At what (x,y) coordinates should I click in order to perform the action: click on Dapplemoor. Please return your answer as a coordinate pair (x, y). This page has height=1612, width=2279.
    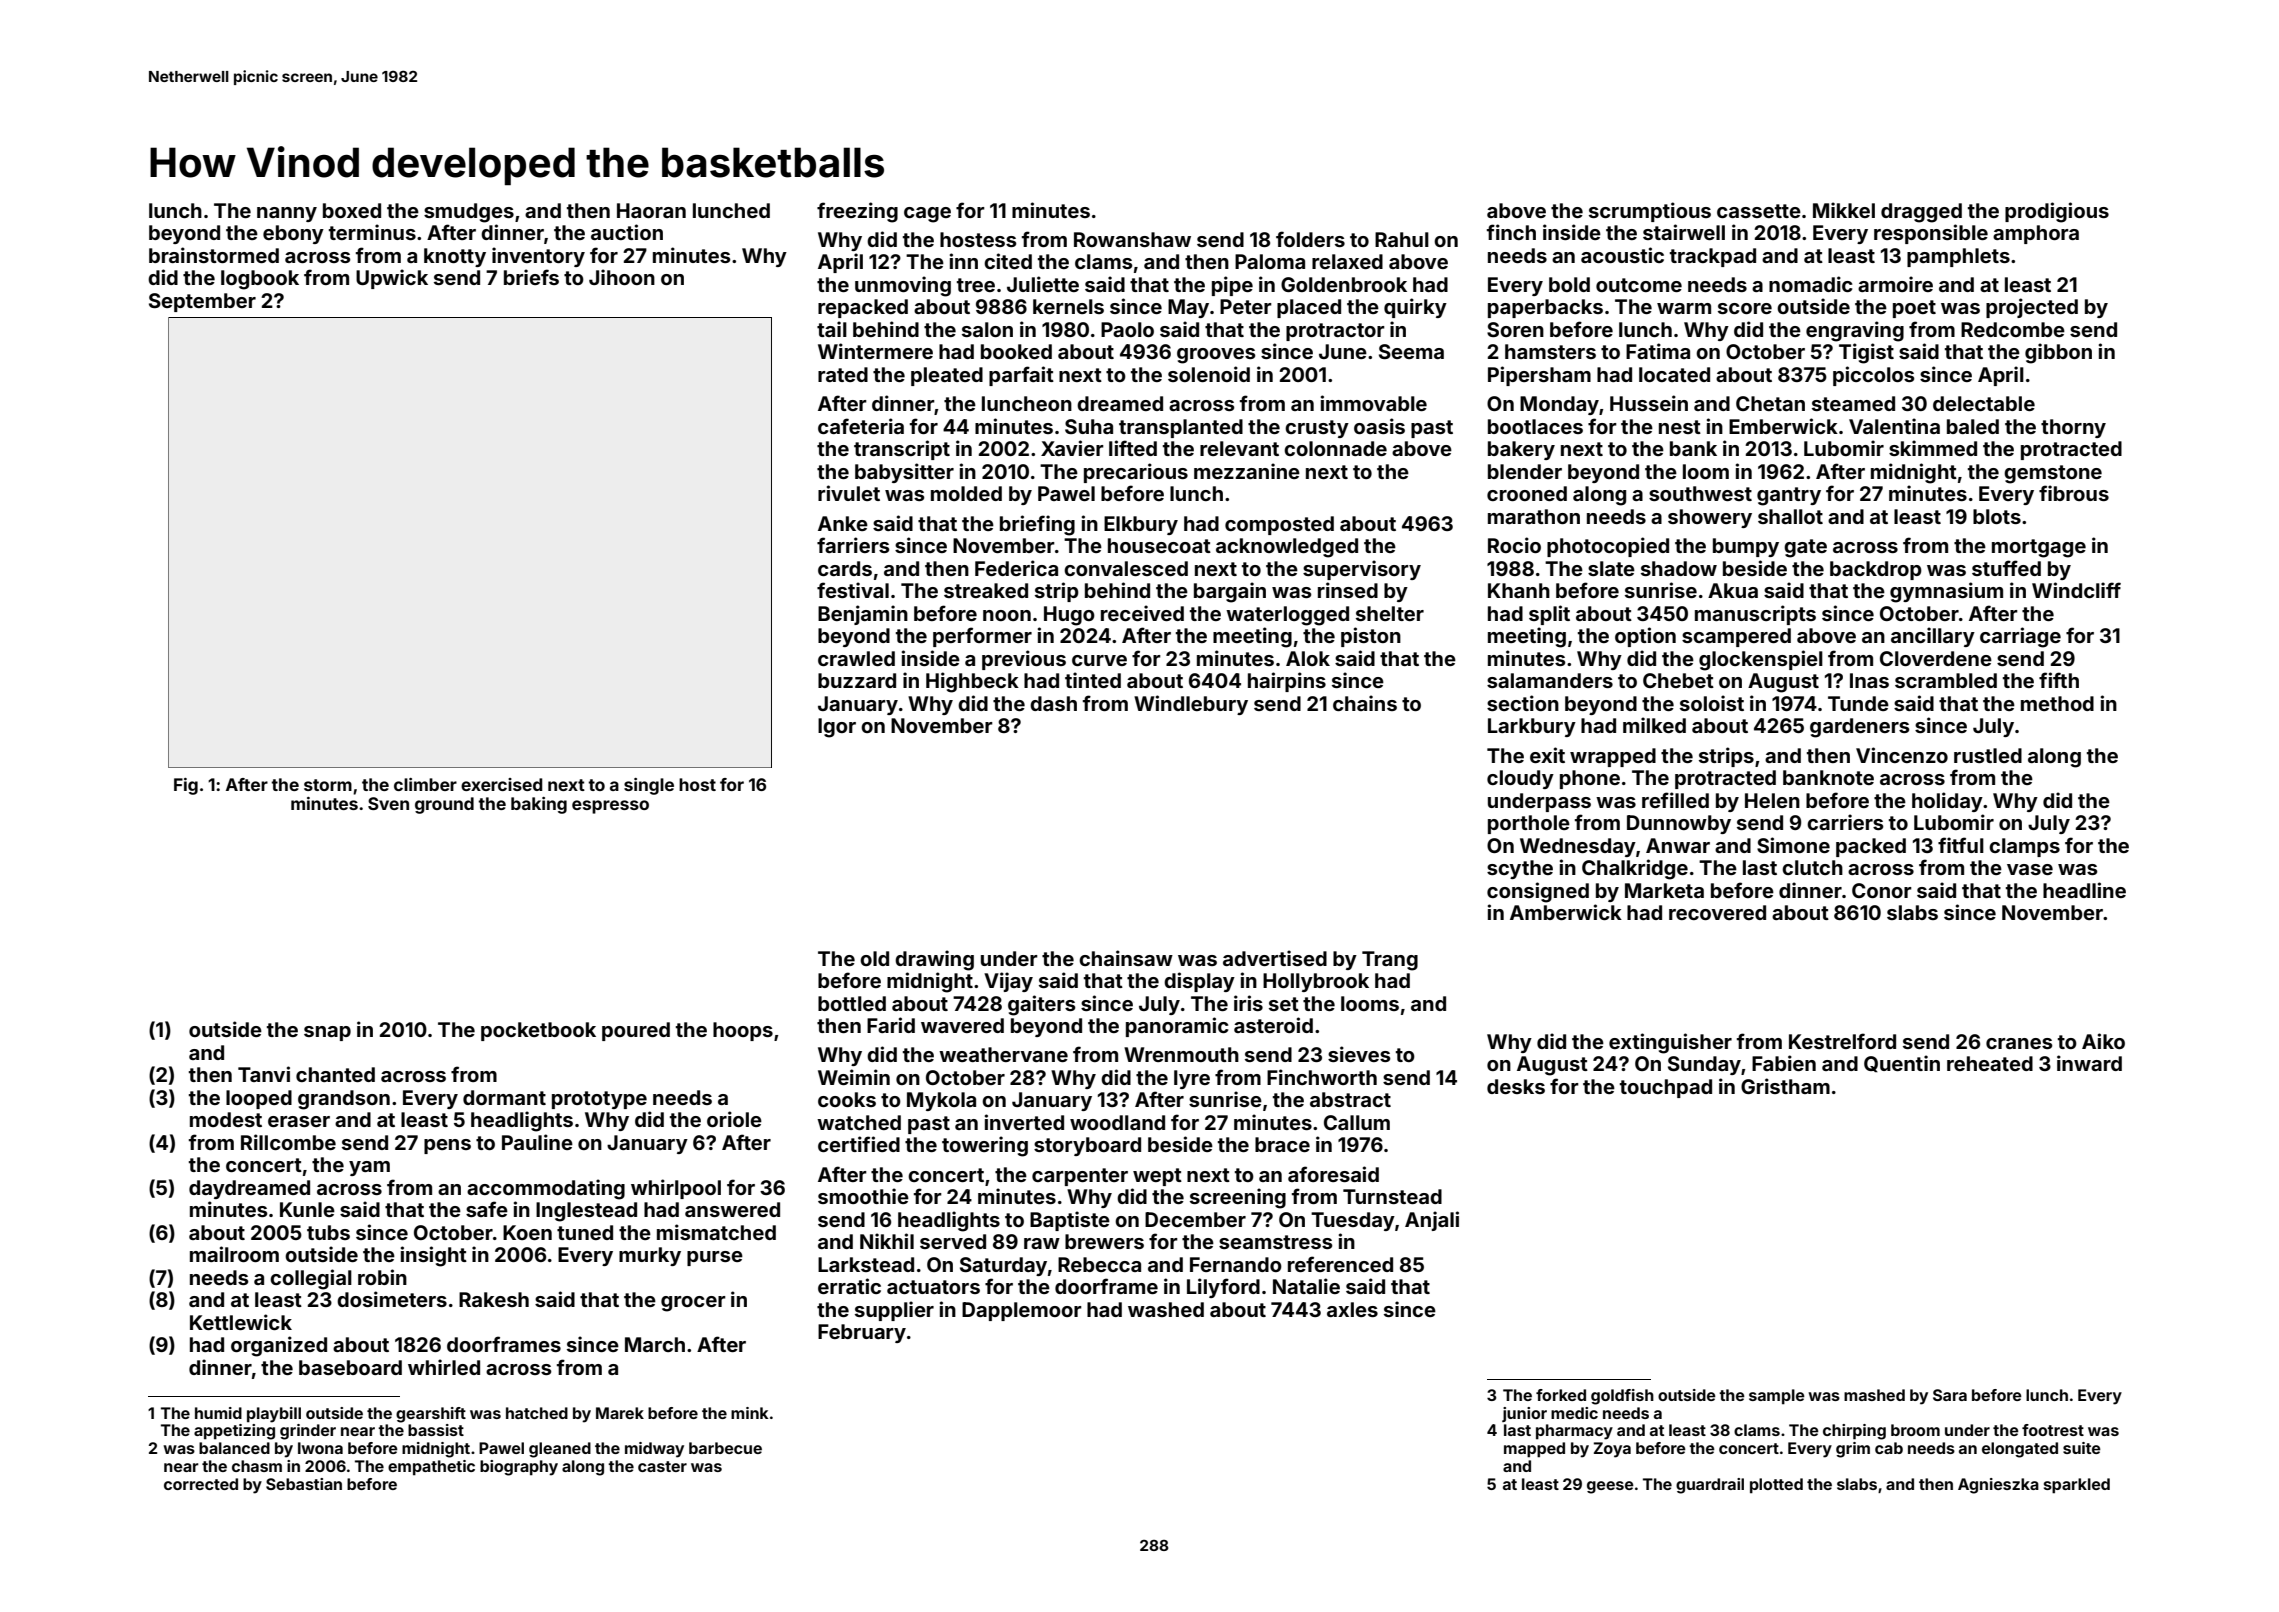
    Looking at the image, I should click on (1022, 1311).
